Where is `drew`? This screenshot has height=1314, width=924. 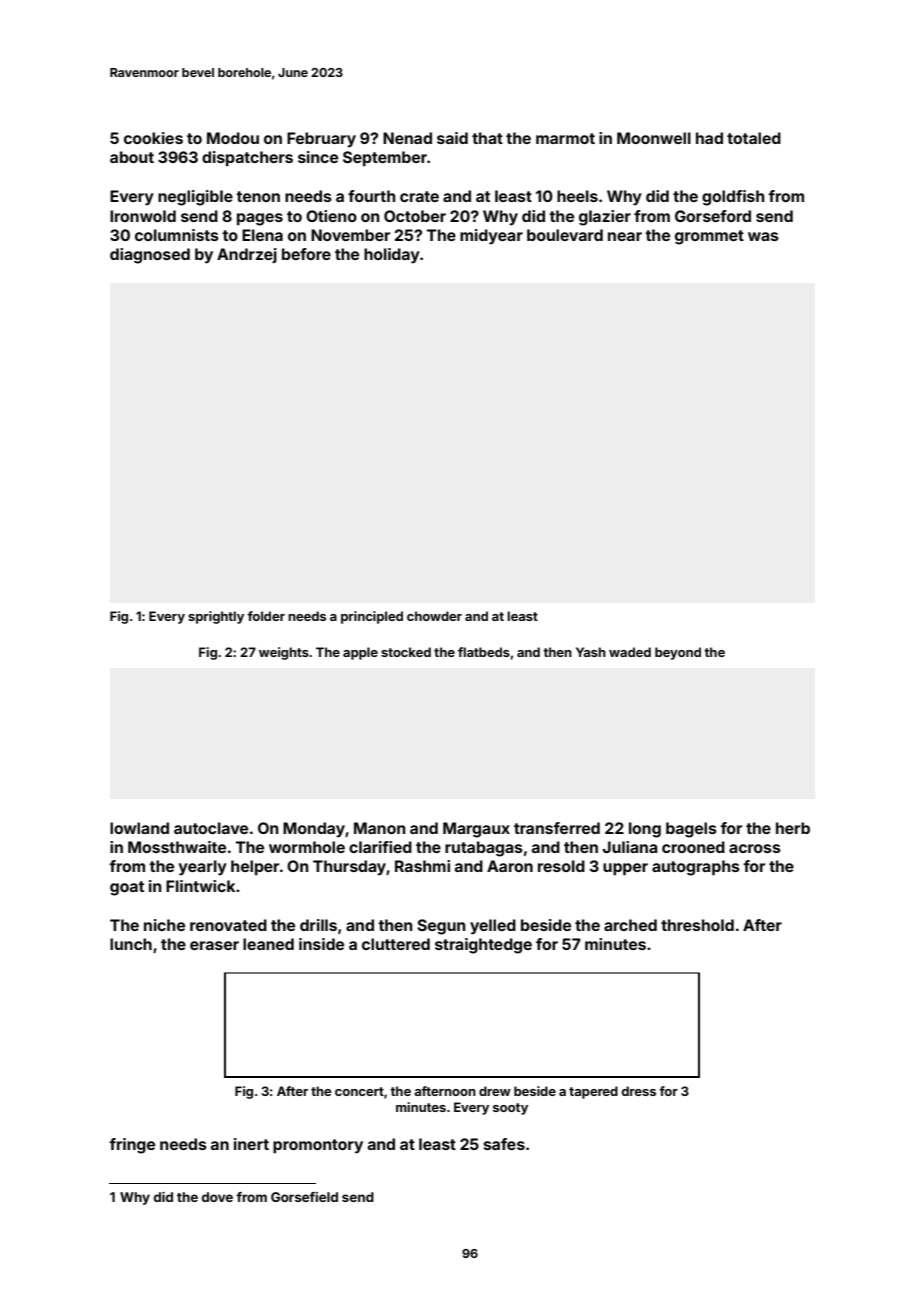 drew is located at coordinates (495, 1091).
